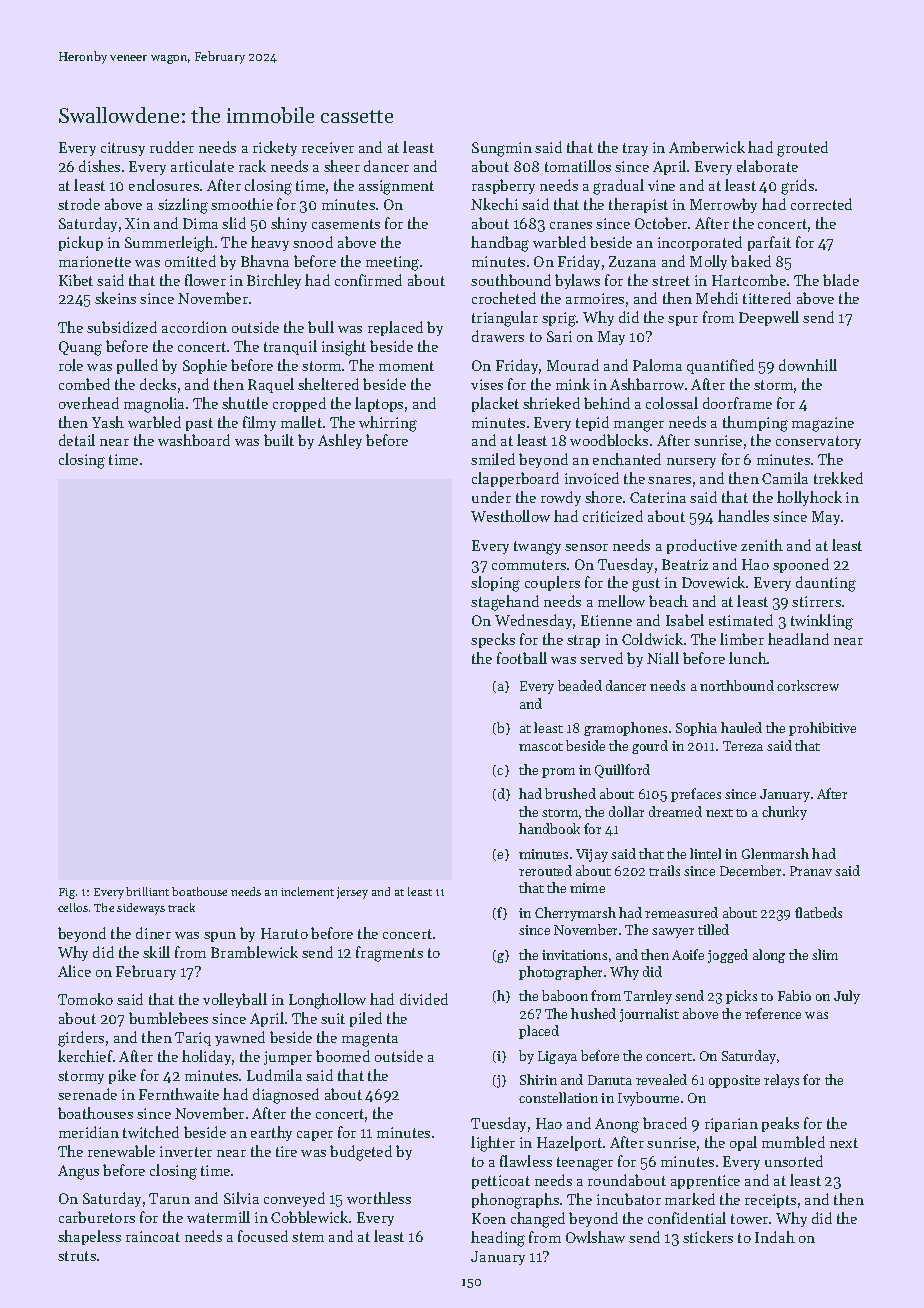 The width and height of the screenshot is (924, 1308). Describe the element at coordinates (808, 365) in the screenshot. I see `downhill` at that location.
